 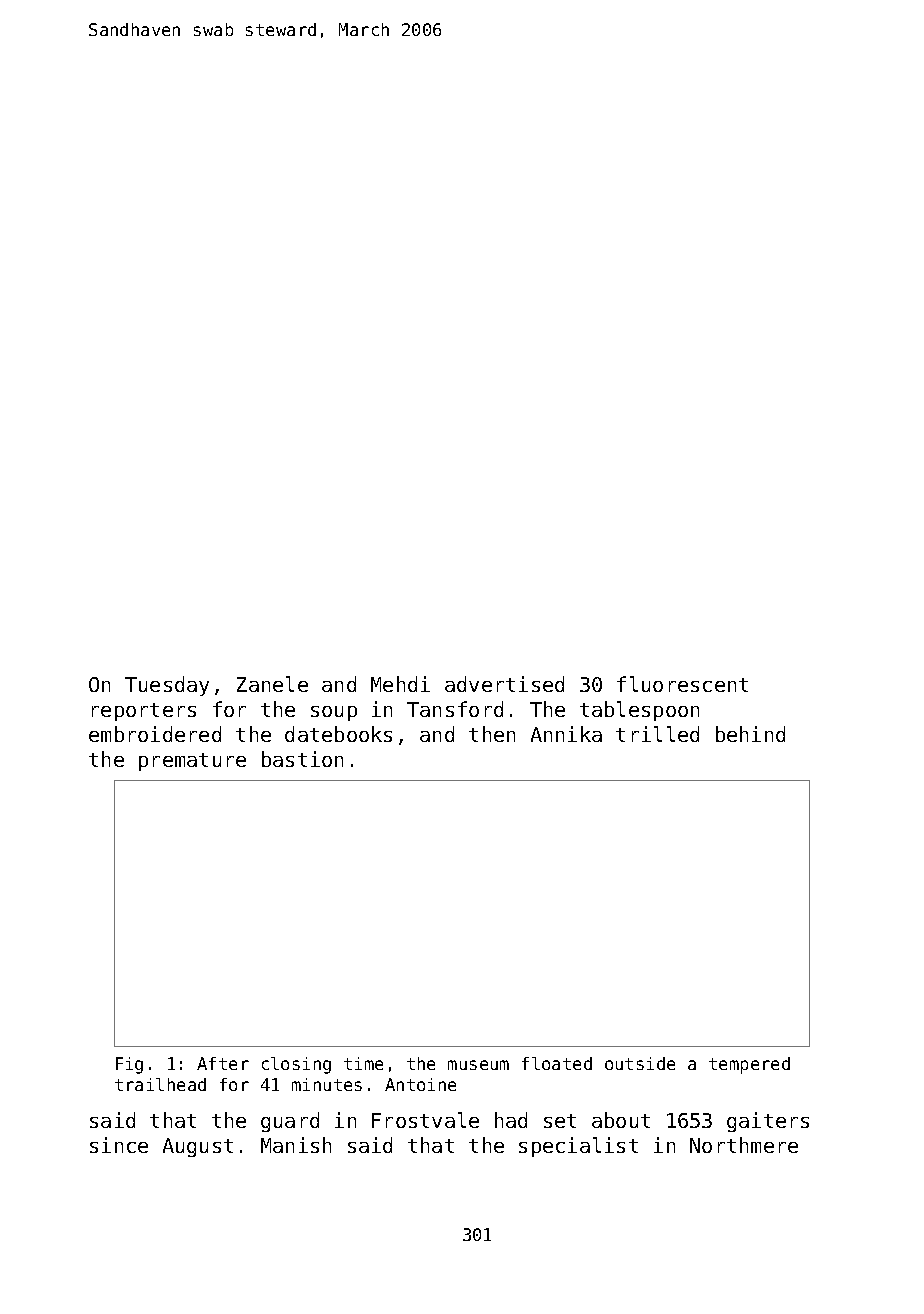 I want to click on tempered, so click(x=749, y=1065).
